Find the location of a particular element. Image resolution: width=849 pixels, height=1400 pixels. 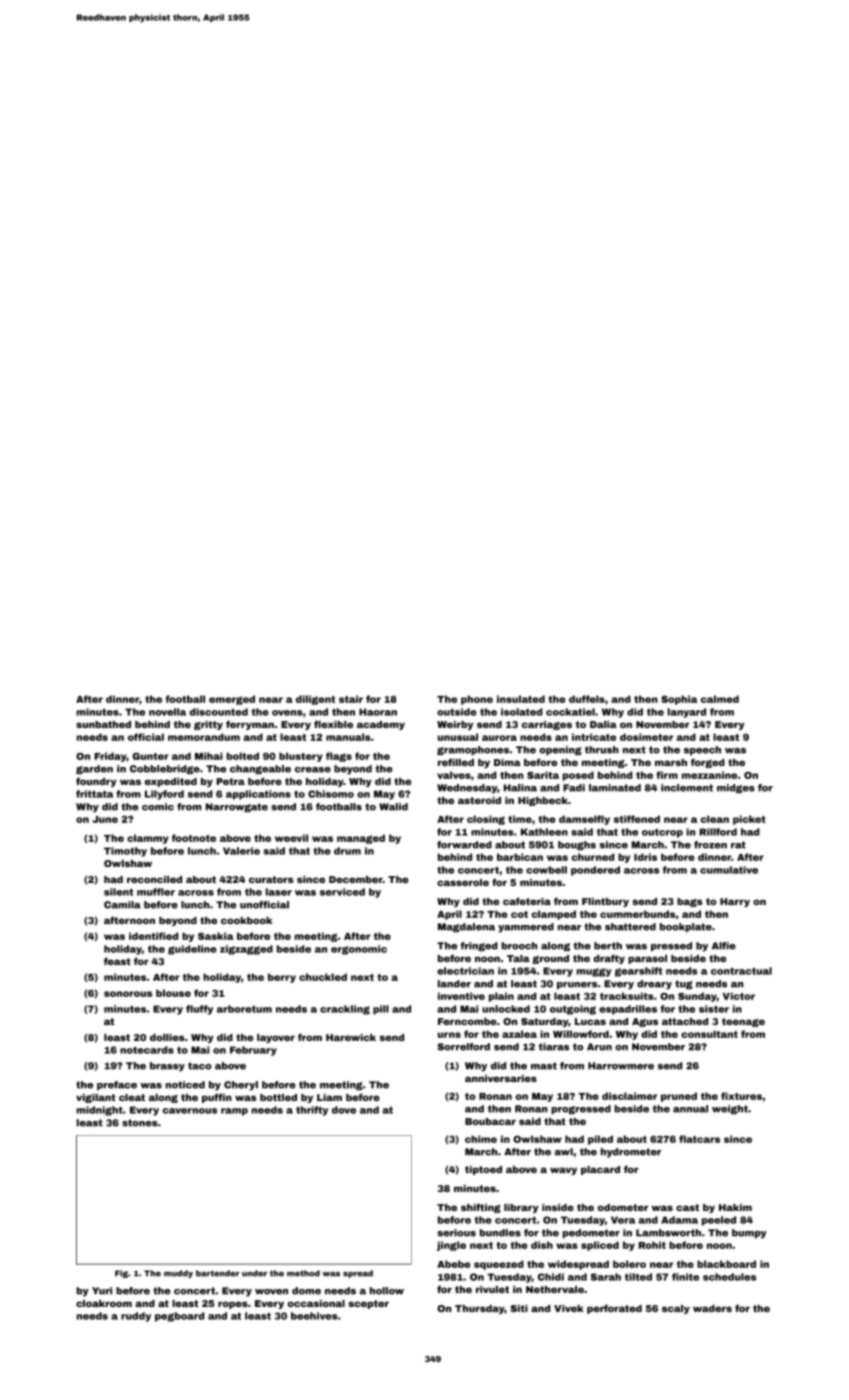

fixtures is located at coordinates (741, 1096).
